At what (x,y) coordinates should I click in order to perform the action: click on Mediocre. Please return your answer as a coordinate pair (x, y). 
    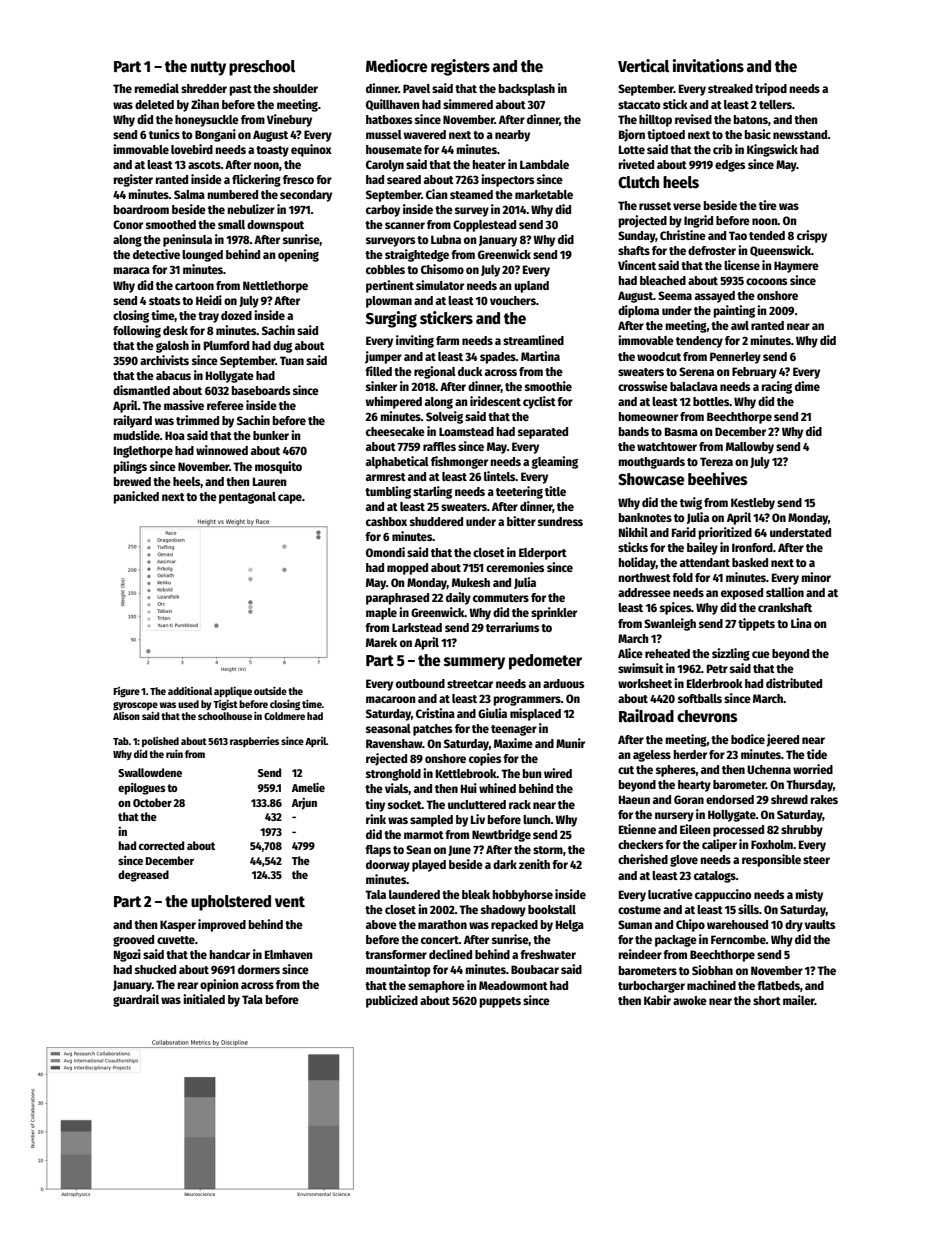
    Looking at the image, I should click on (397, 66).
